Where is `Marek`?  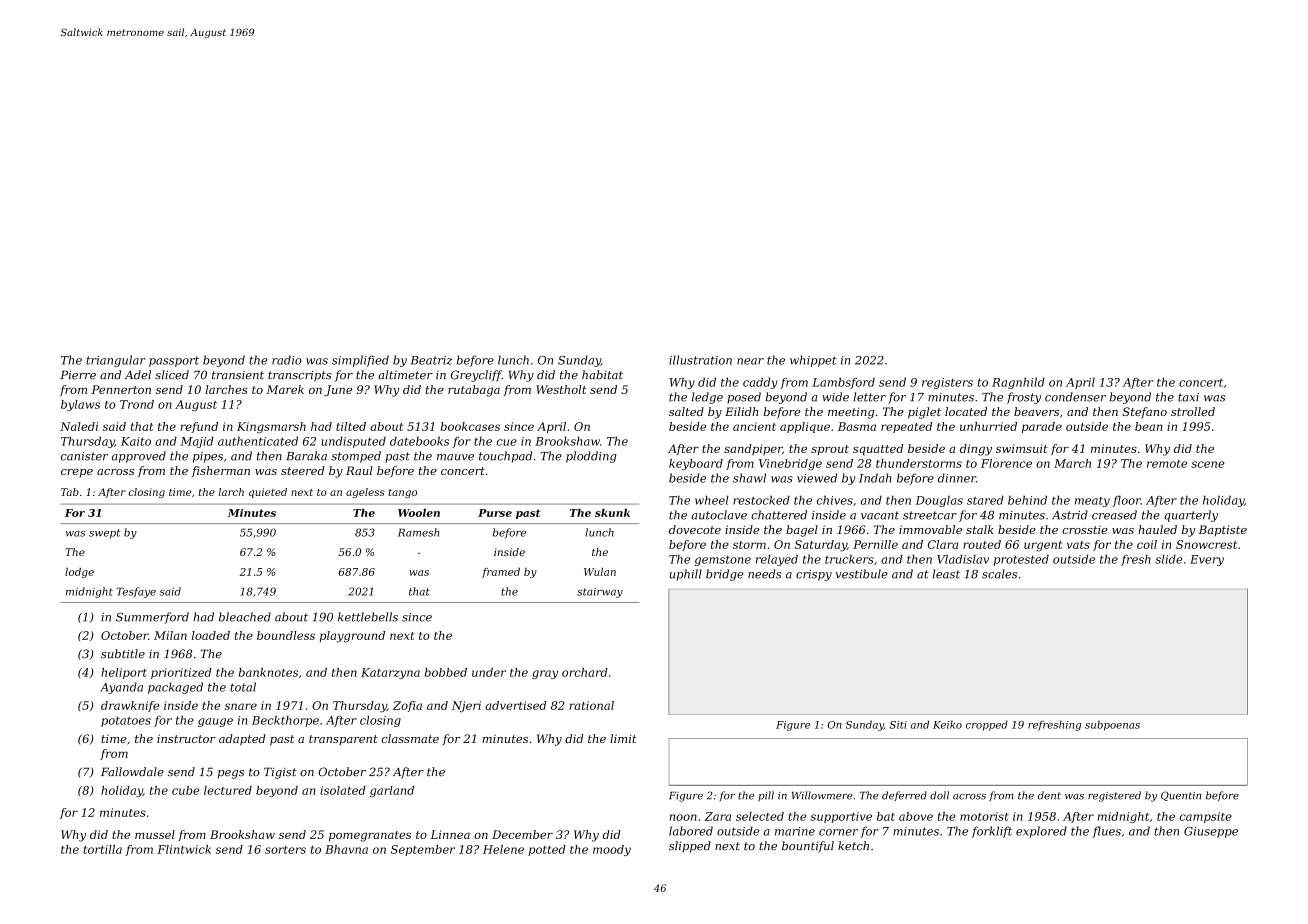 Marek is located at coordinates (285, 389).
